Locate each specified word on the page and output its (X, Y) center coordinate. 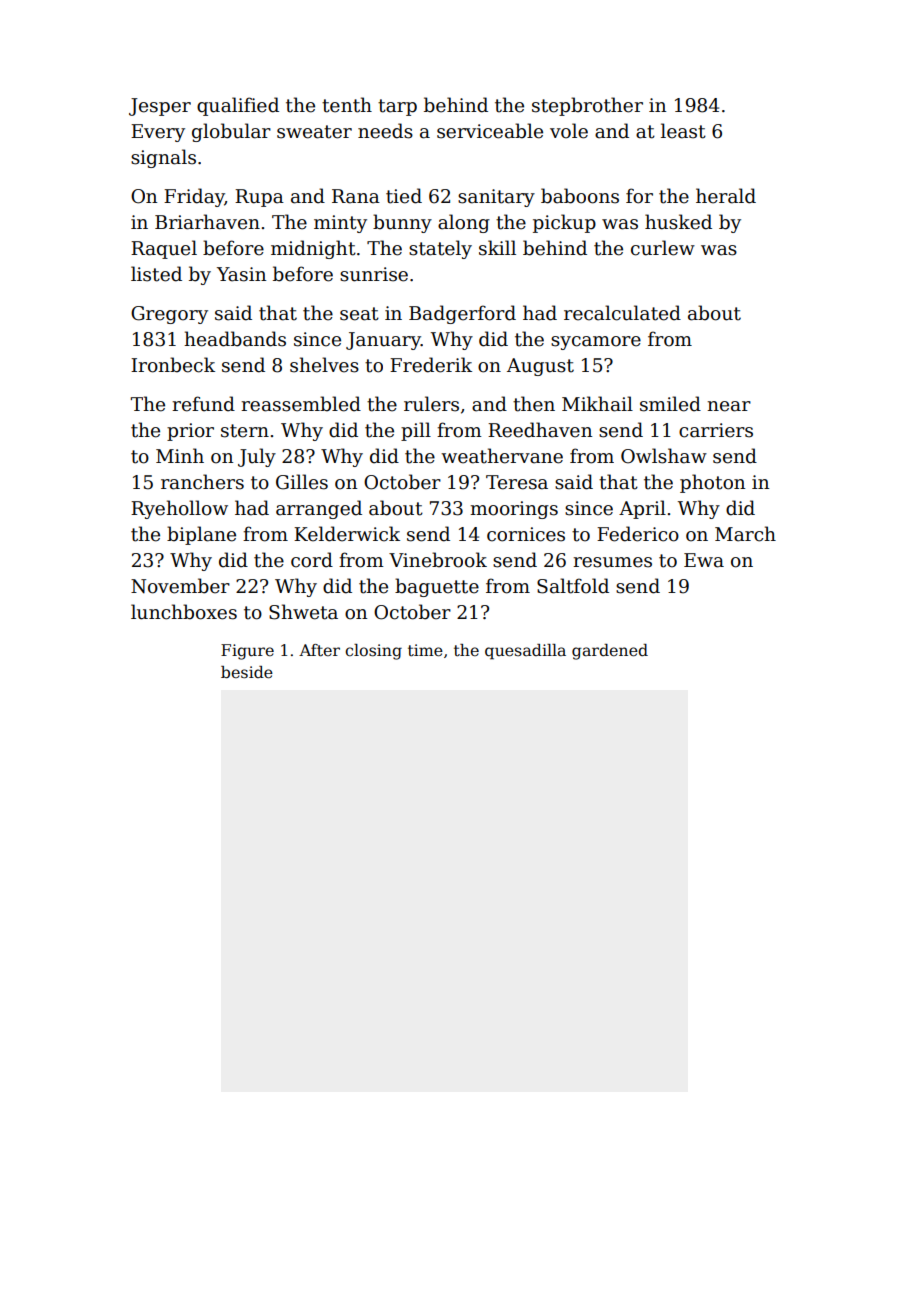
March (745, 534)
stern (245, 431)
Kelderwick (347, 534)
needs (385, 131)
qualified (238, 106)
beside (247, 672)
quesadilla (525, 652)
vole (569, 131)
